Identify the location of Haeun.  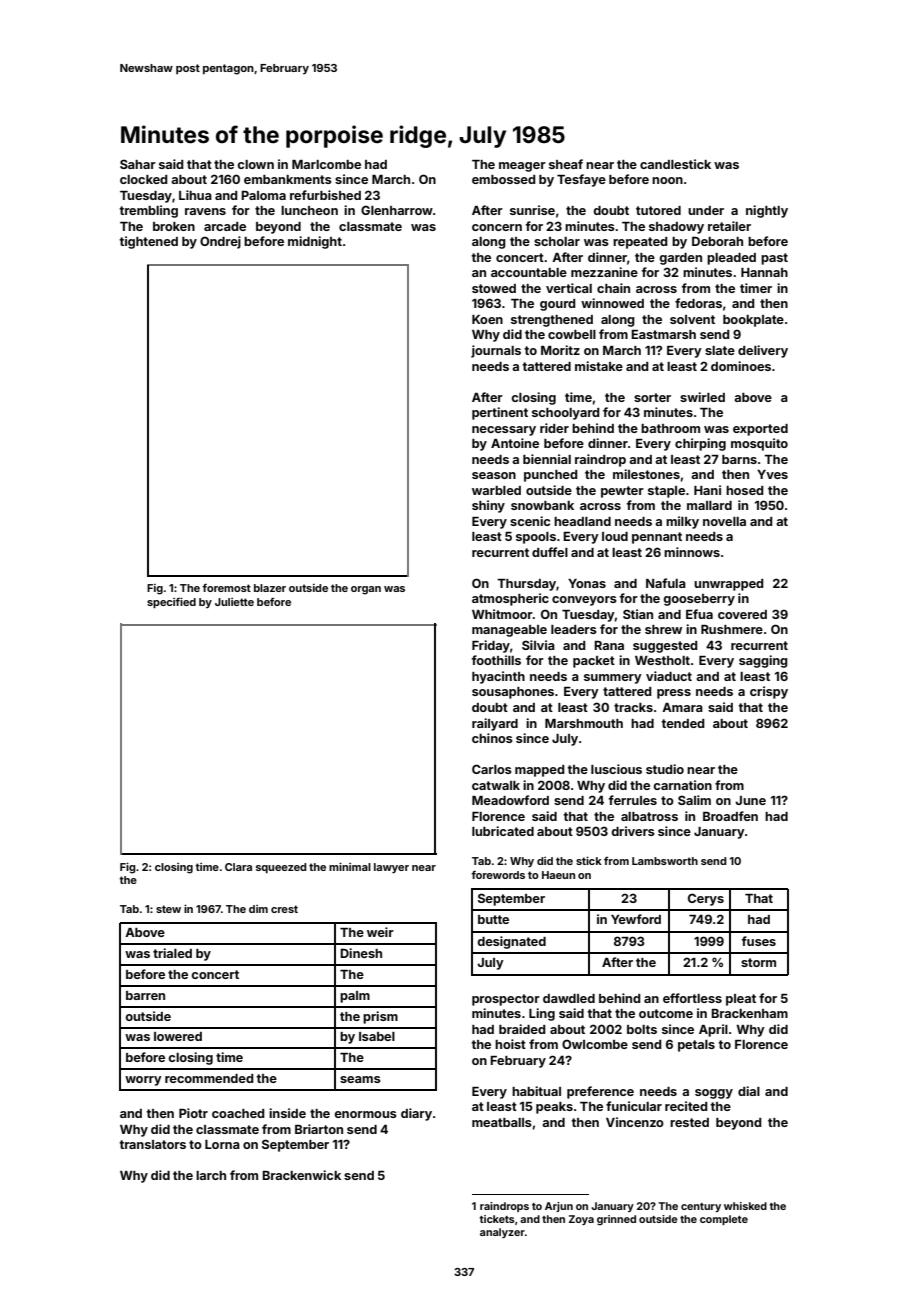
(558, 875).
